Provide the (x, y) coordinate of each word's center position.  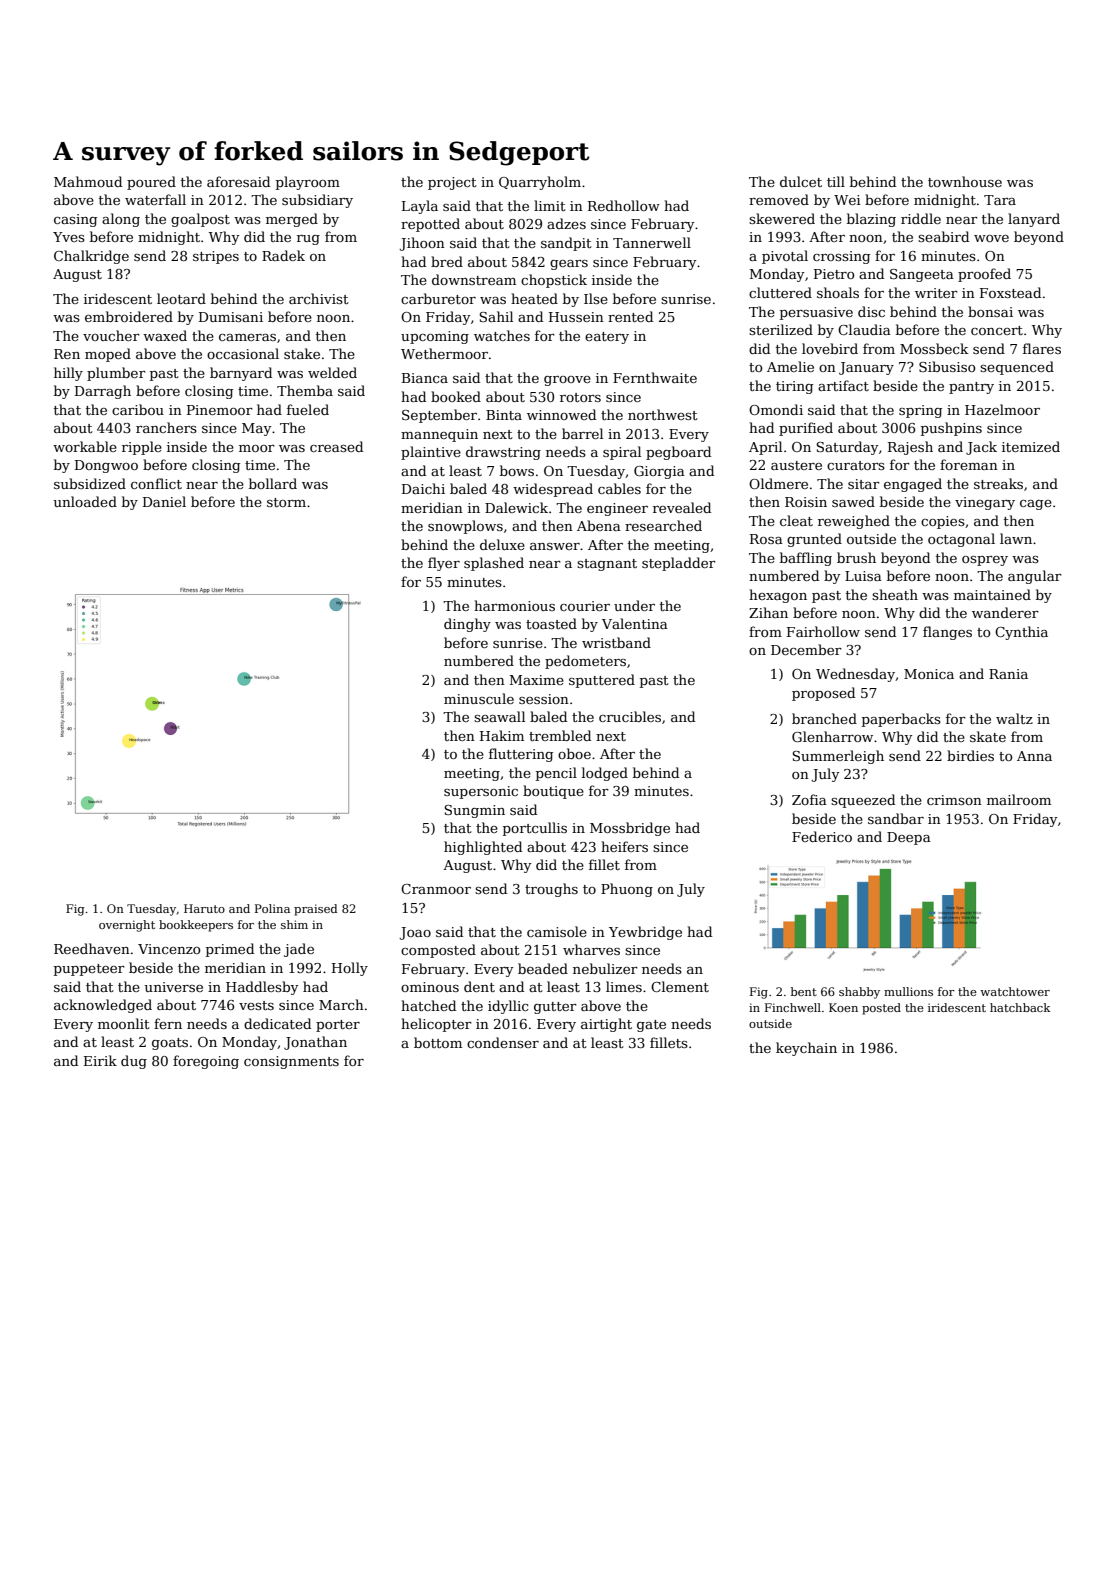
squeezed (863, 801)
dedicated (277, 1023)
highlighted (483, 848)
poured (151, 183)
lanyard (1034, 220)
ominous (430, 987)
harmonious (514, 605)
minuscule (479, 698)
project (452, 183)
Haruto (204, 908)
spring (920, 411)
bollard (273, 483)
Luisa (863, 576)
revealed (682, 507)
